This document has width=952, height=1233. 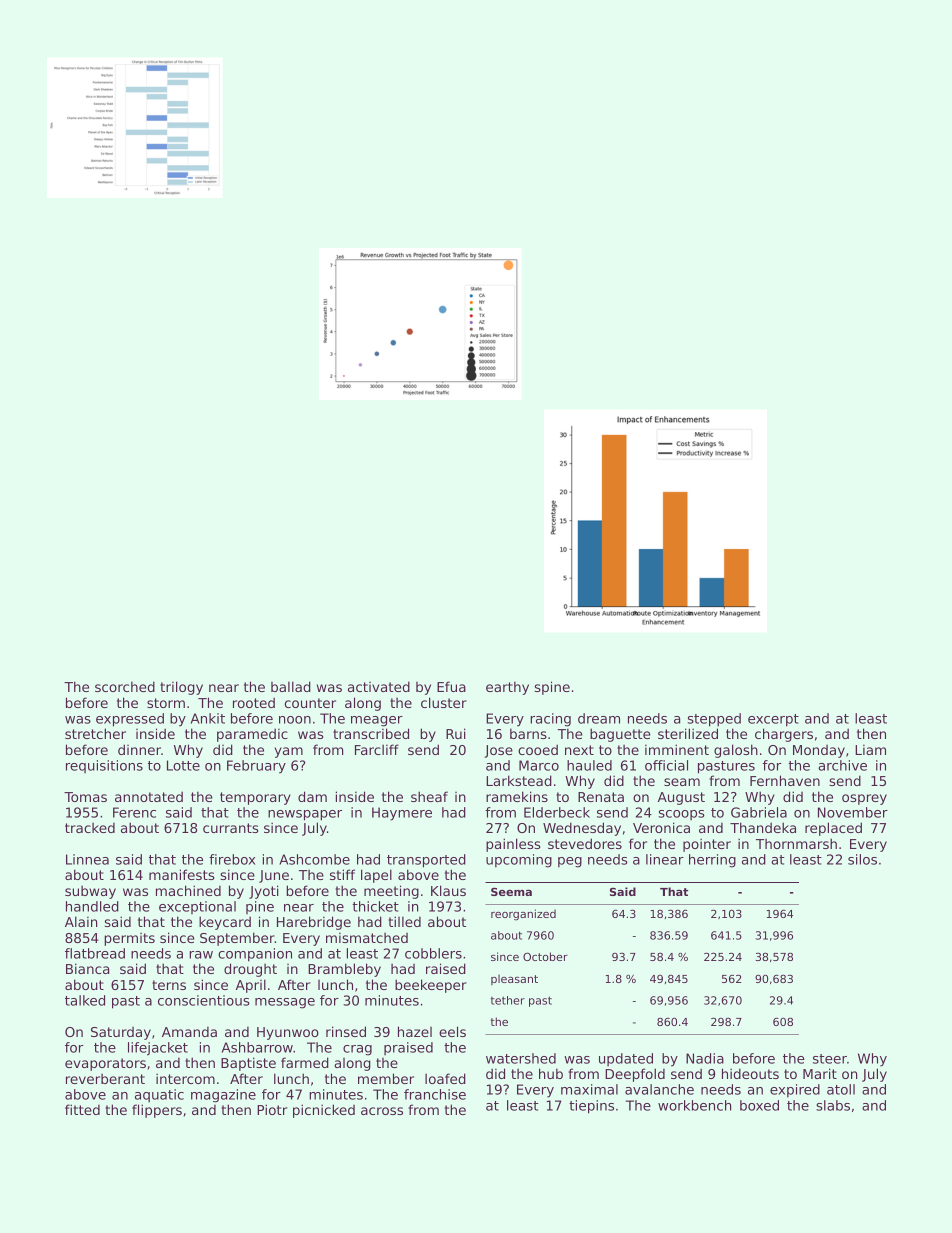 I want to click on ballad, so click(x=291, y=686).
